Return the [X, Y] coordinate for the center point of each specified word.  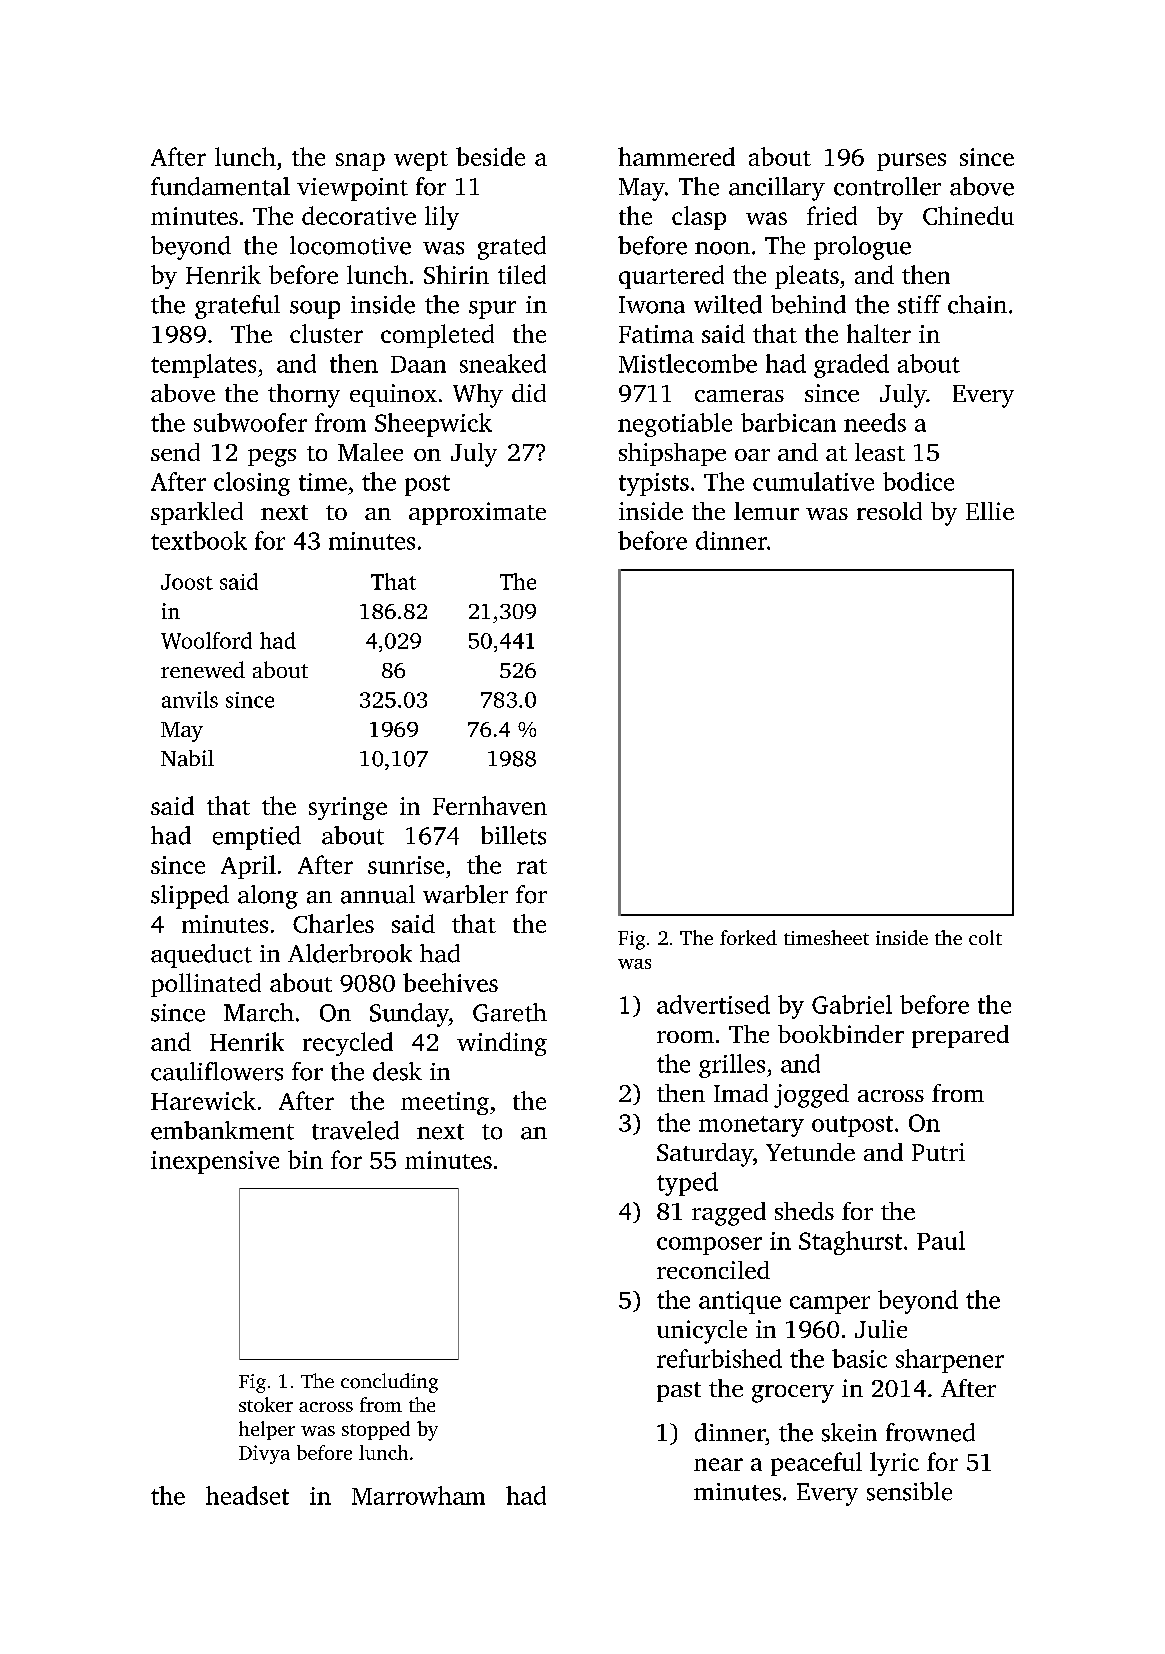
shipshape [672, 454]
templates [203, 366]
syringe [348, 808]
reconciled [713, 1270]
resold [889, 511]
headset [247, 1495]
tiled [522, 274]
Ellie [990, 511]
